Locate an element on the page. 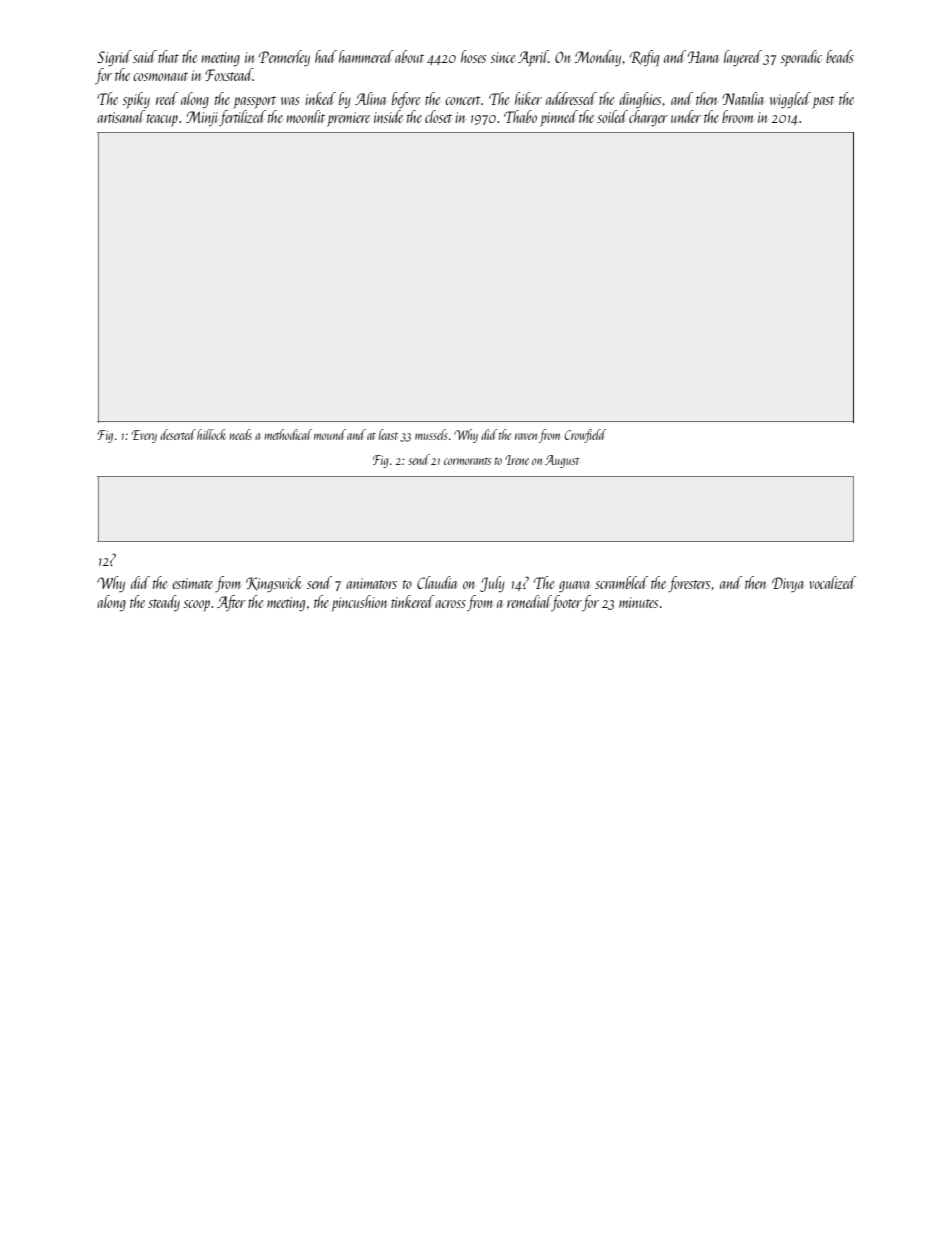  Divya is located at coordinates (787, 585).
